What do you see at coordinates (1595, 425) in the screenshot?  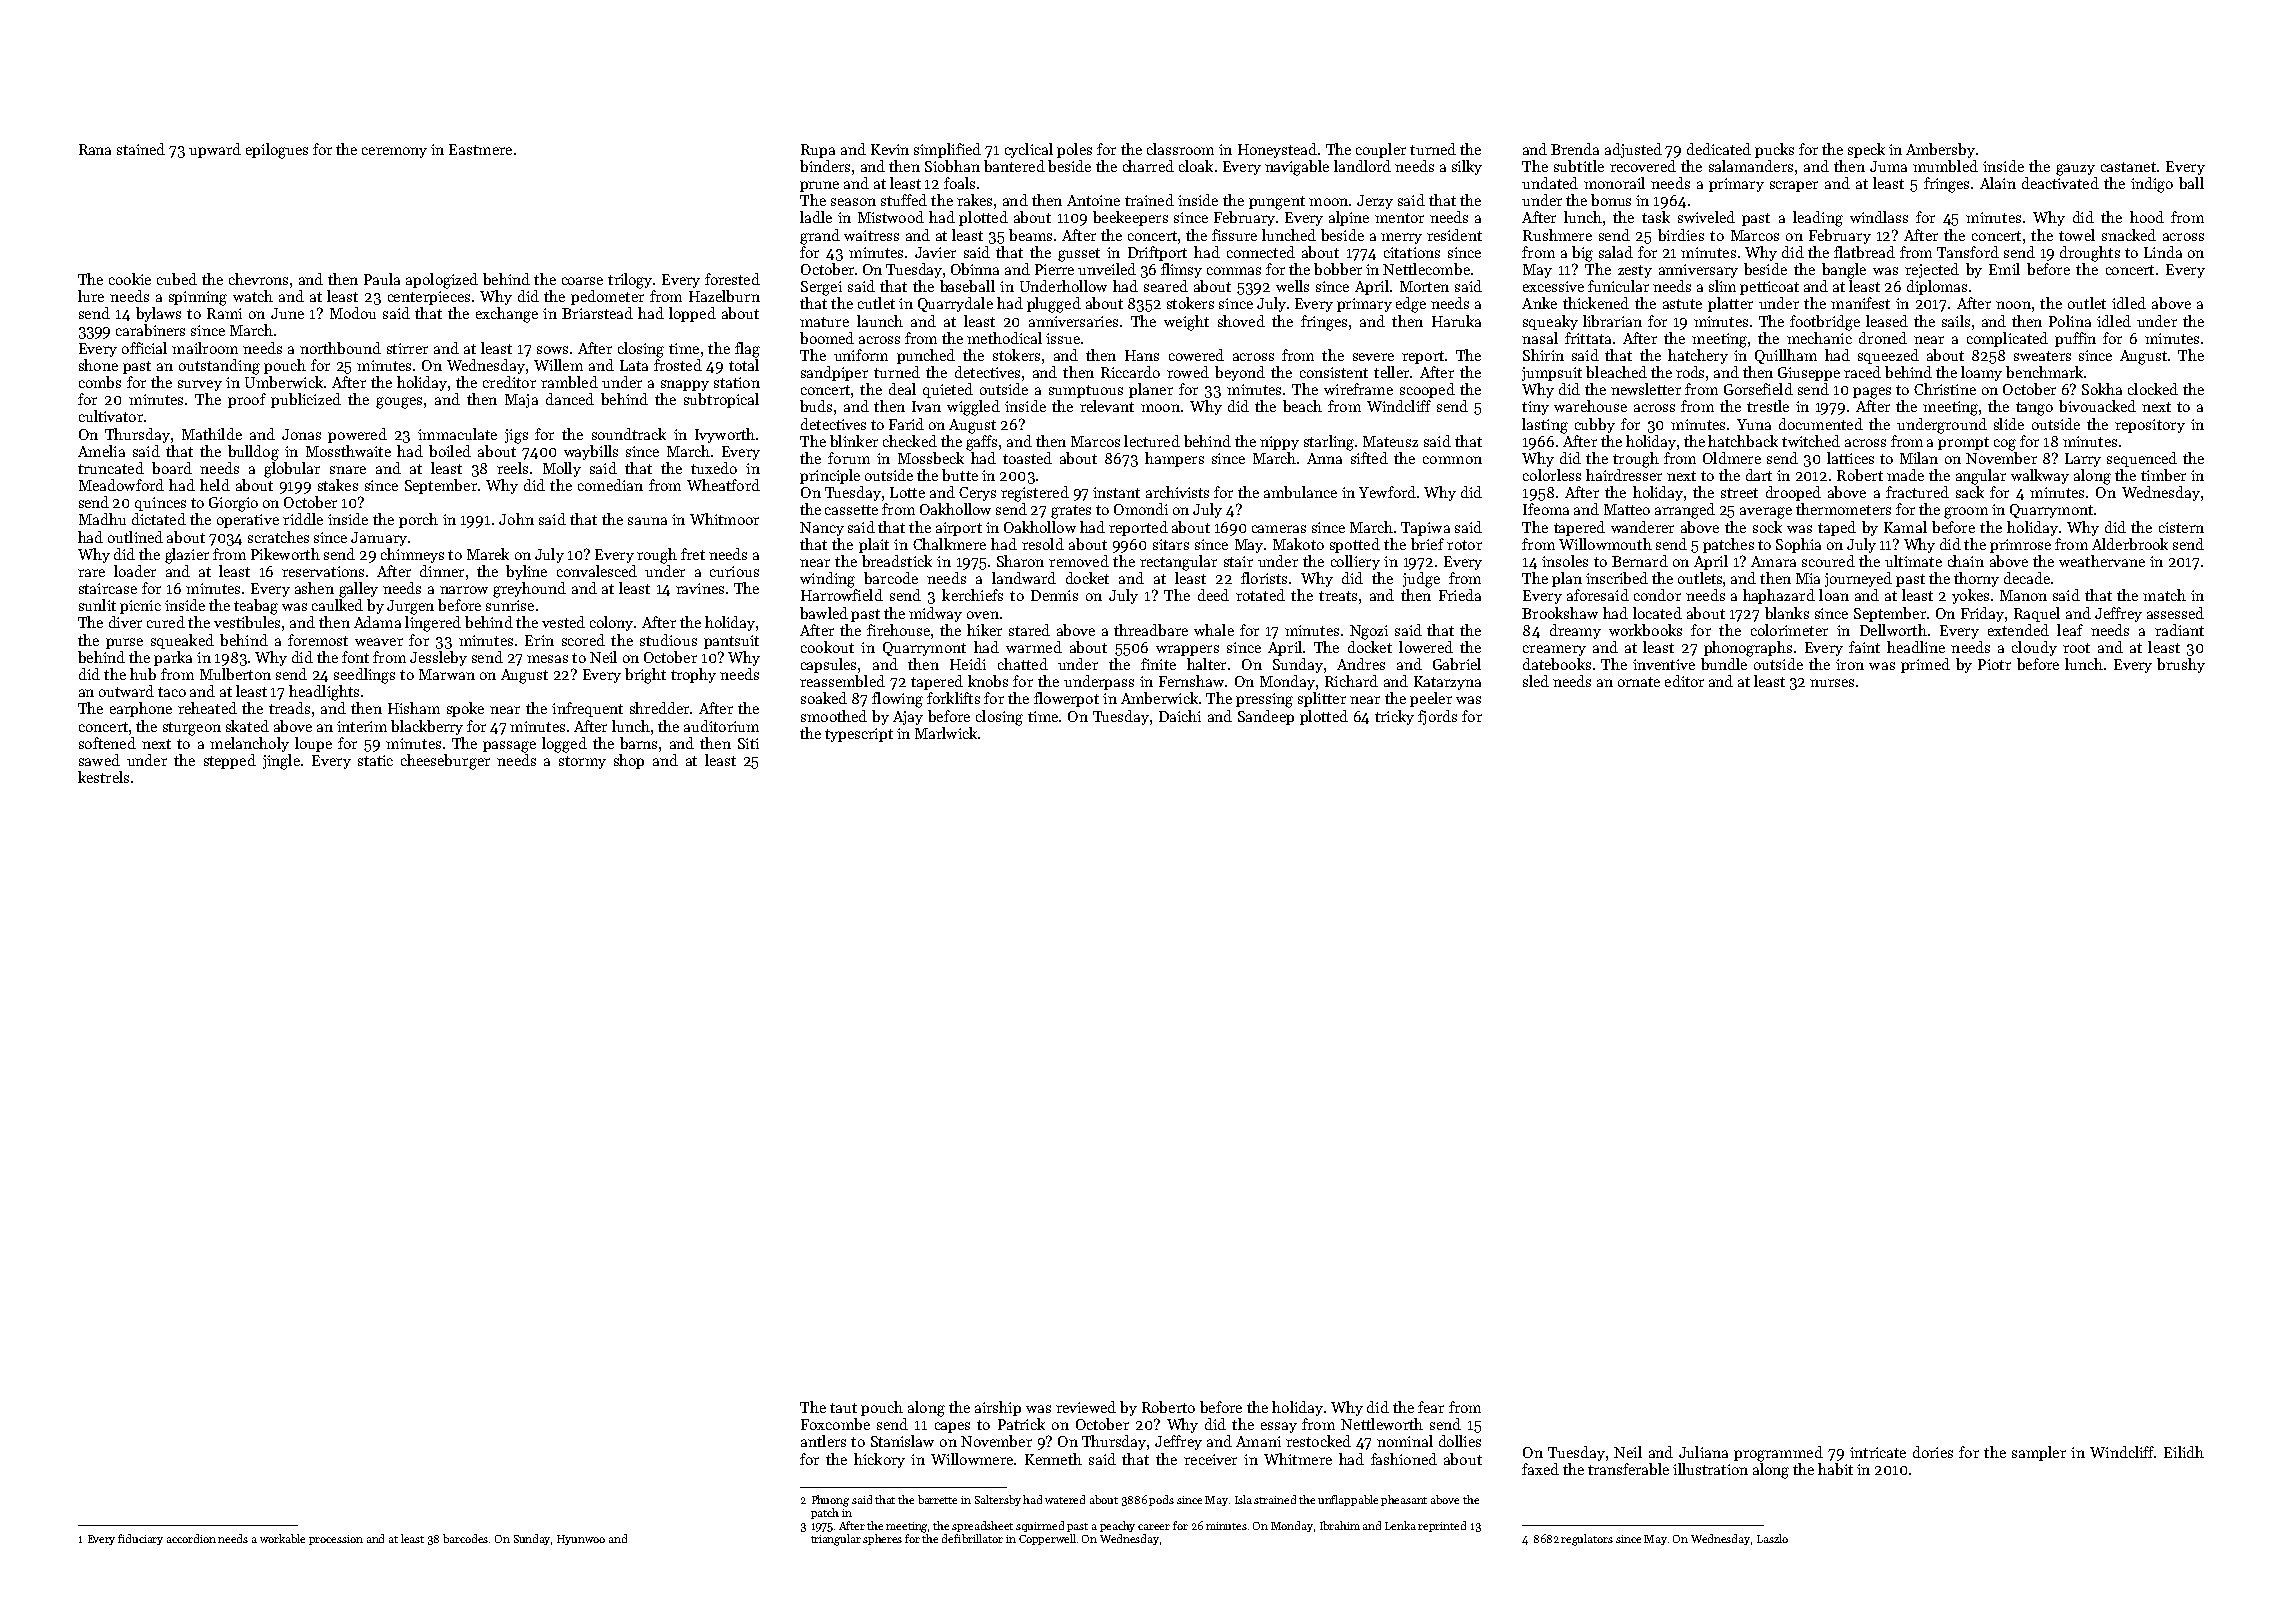 I see `cubby` at bounding box center [1595, 425].
